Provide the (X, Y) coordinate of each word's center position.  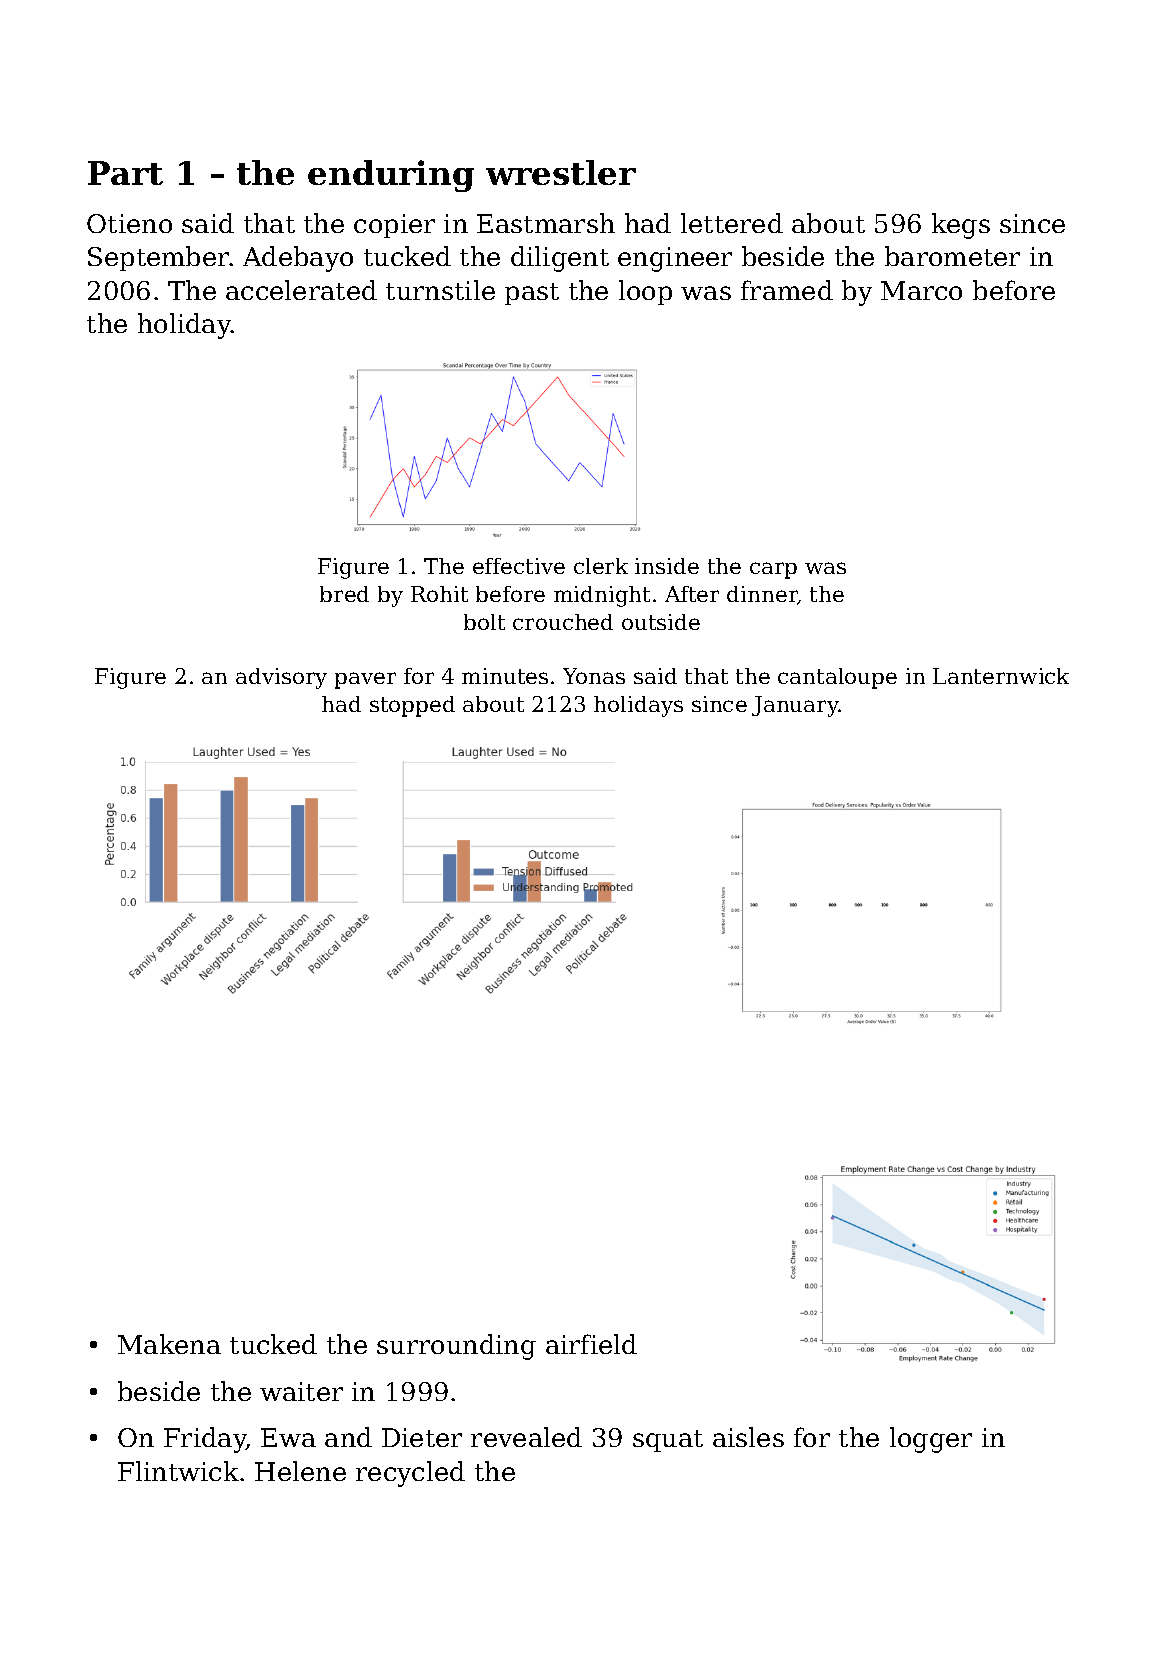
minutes (505, 676)
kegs (961, 226)
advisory (281, 678)
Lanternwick (1001, 676)
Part (125, 173)
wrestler (561, 172)
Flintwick (178, 1471)
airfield (591, 1344)
